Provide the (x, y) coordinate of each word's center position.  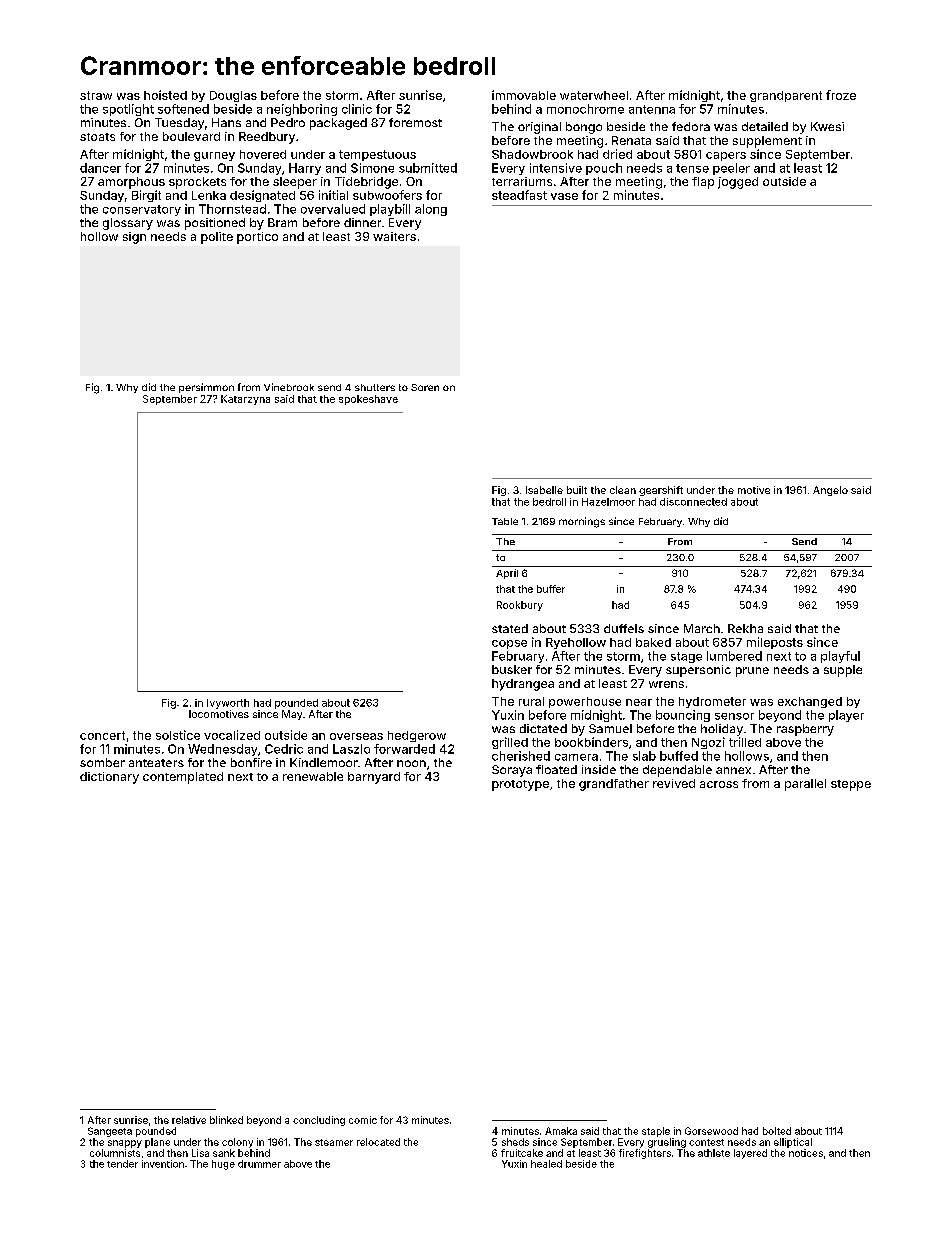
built (577, 490)
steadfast (519, 195)
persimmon (206, 388)
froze (841, 95)
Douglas (233, 96)
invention (163, 1164)
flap (703, 183)
